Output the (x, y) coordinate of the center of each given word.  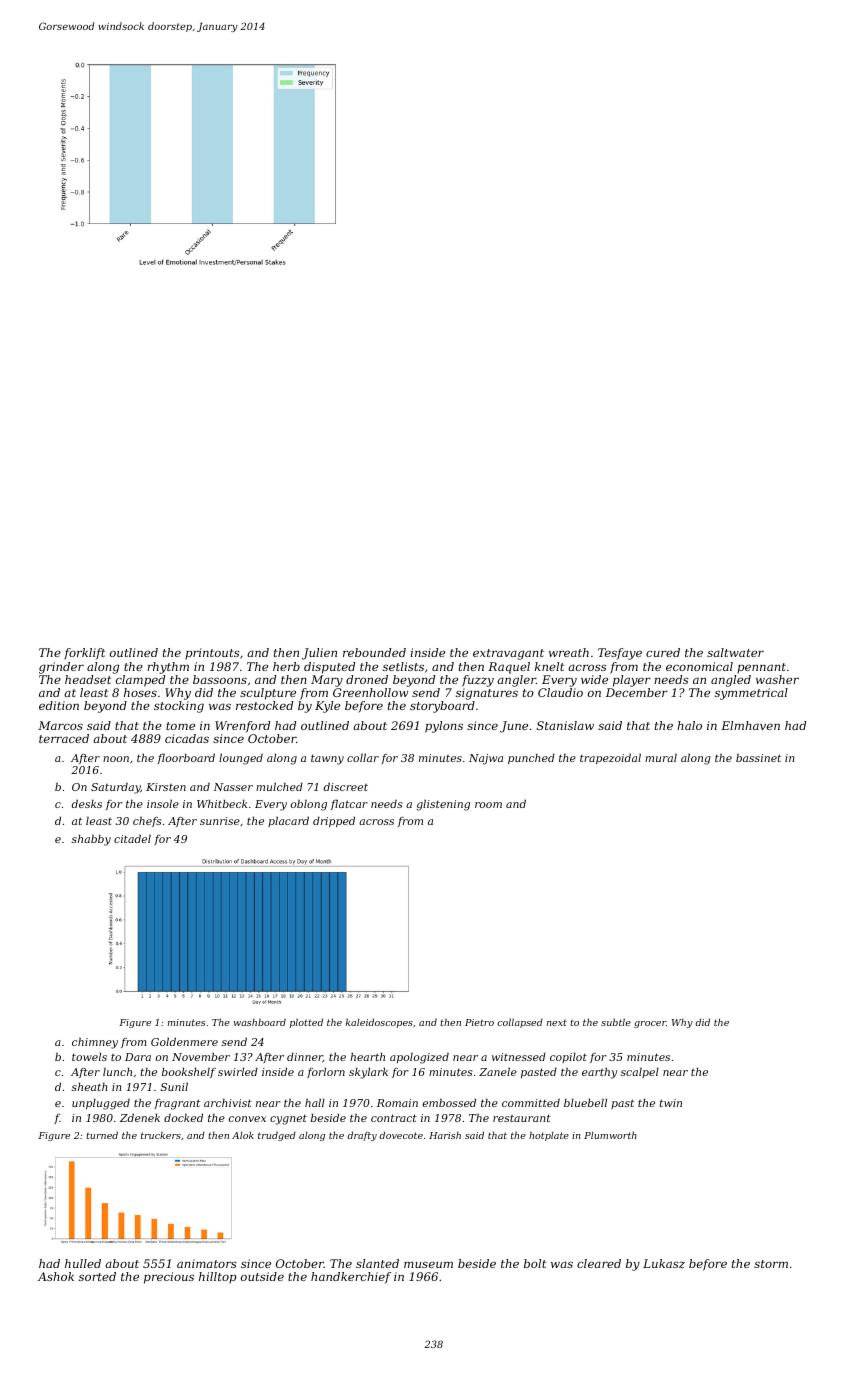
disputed (329, 668)
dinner (305, 1057)
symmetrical (751, 694)
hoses (140, 692)
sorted (97, 1276)
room (488, 805)
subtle (616, 1022)
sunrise (220, 821)
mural (661, 757)
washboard (260, 1022)
